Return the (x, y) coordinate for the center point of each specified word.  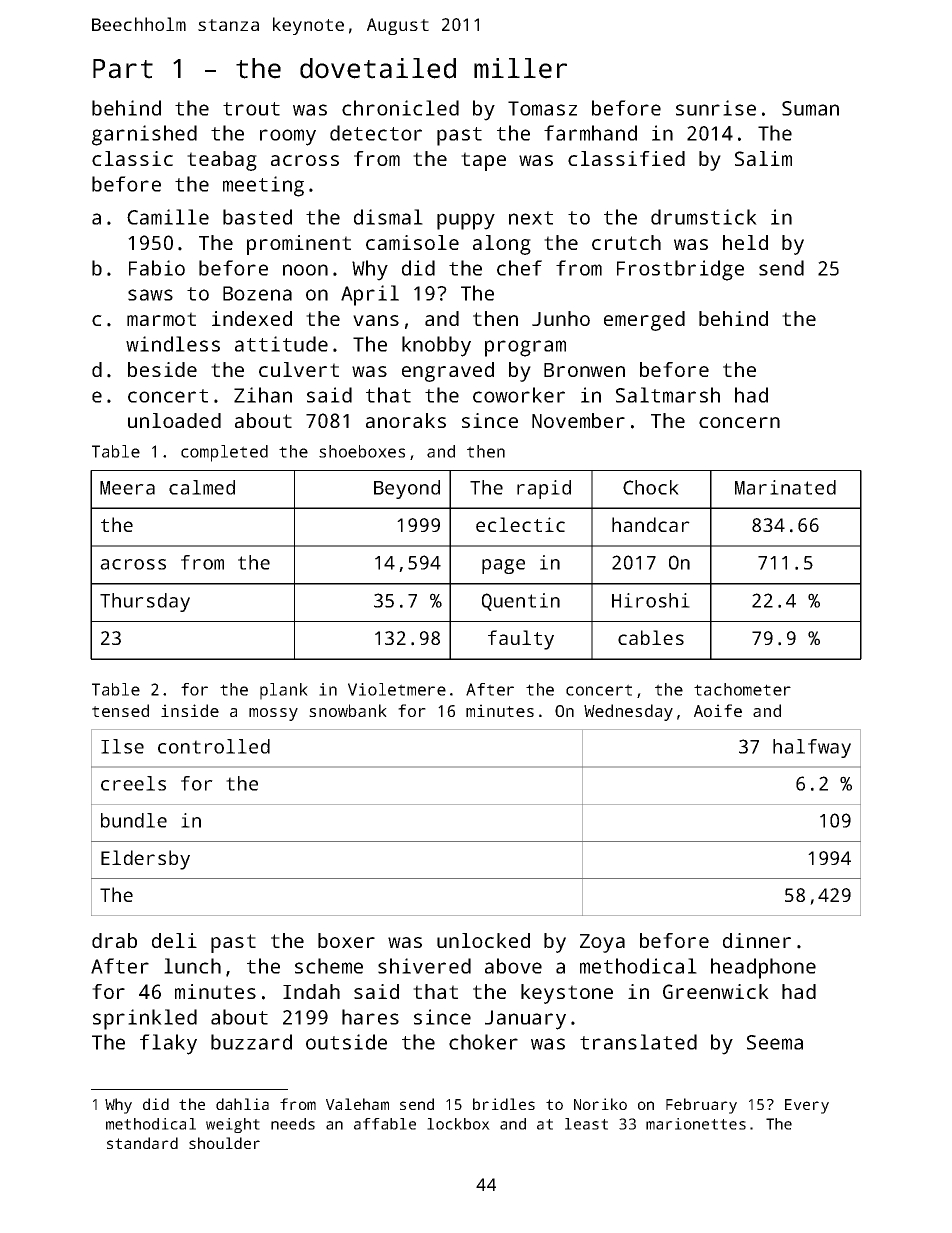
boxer (346, 940)
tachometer (742, 689)
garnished (144, 135)
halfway (812, 748)
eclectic (520, 524)
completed (224, 453)
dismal (388, 217)
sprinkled (145, 1019)
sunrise (716, 108)
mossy (273, 714)
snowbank (348, 710)
